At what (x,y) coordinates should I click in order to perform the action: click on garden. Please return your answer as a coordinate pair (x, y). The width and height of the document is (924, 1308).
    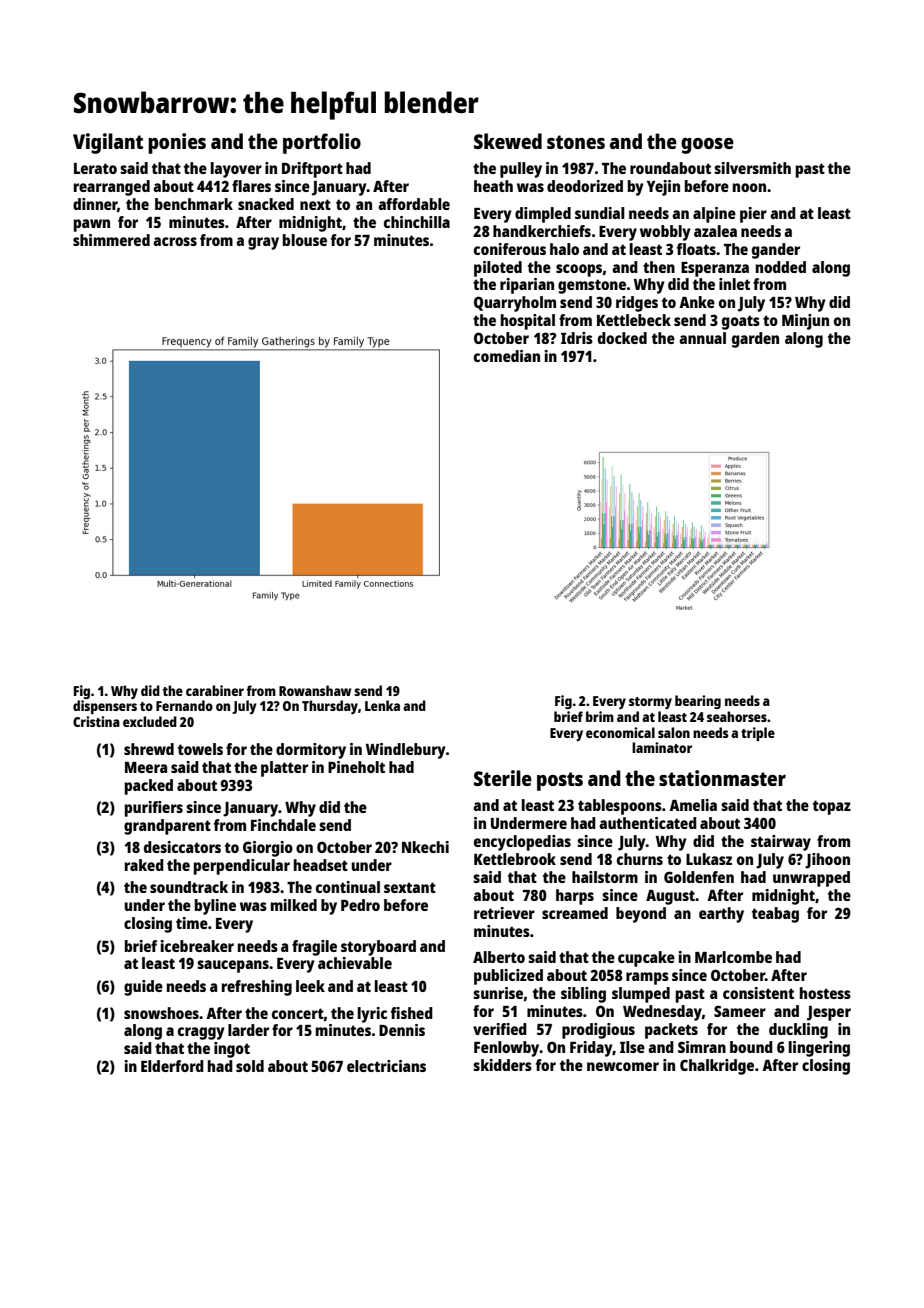
    Looking at the image, I should click on (755, 340).
